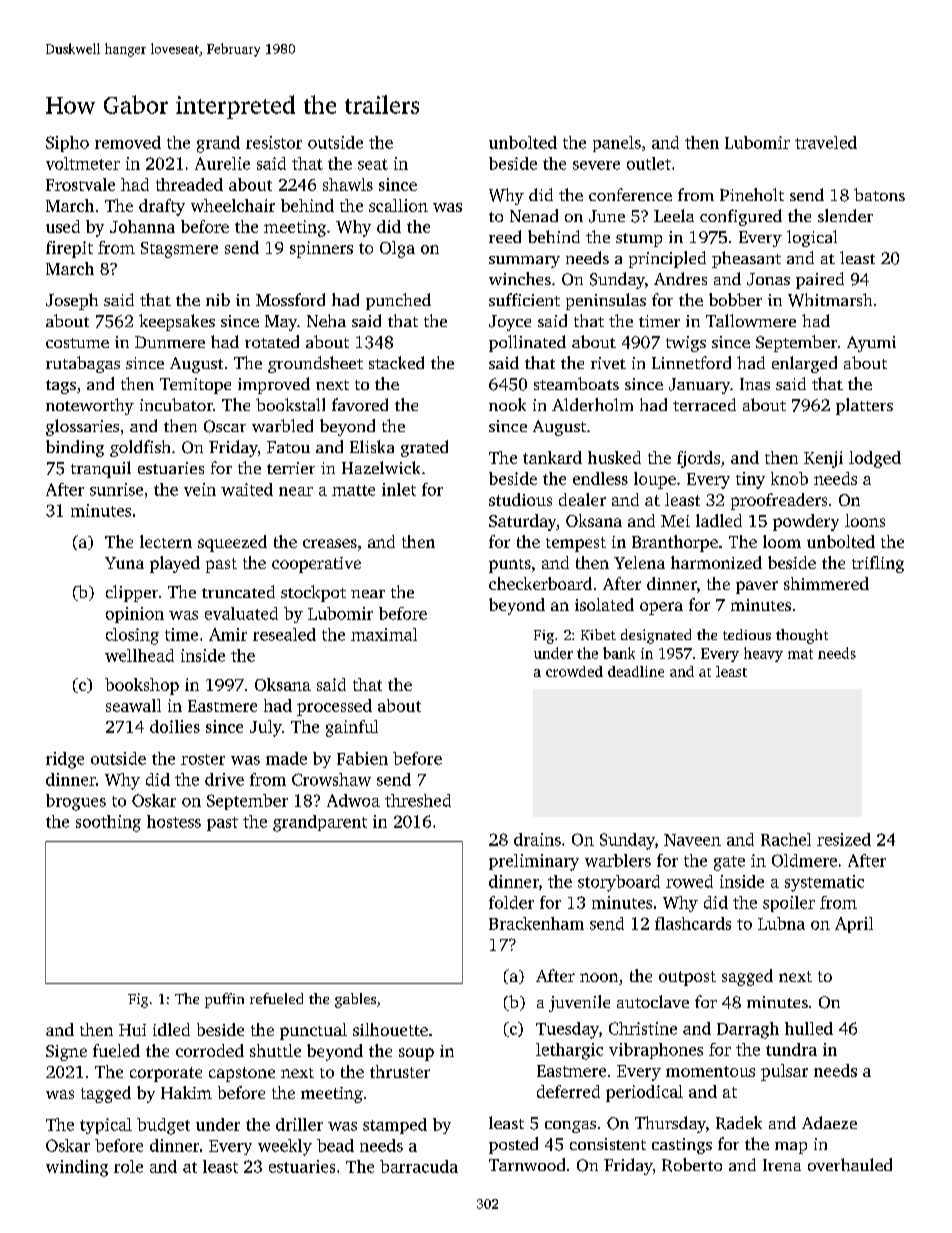 The width and height of the screenshot is (952, 1233). I want to click on principled, so click(667, 259).
